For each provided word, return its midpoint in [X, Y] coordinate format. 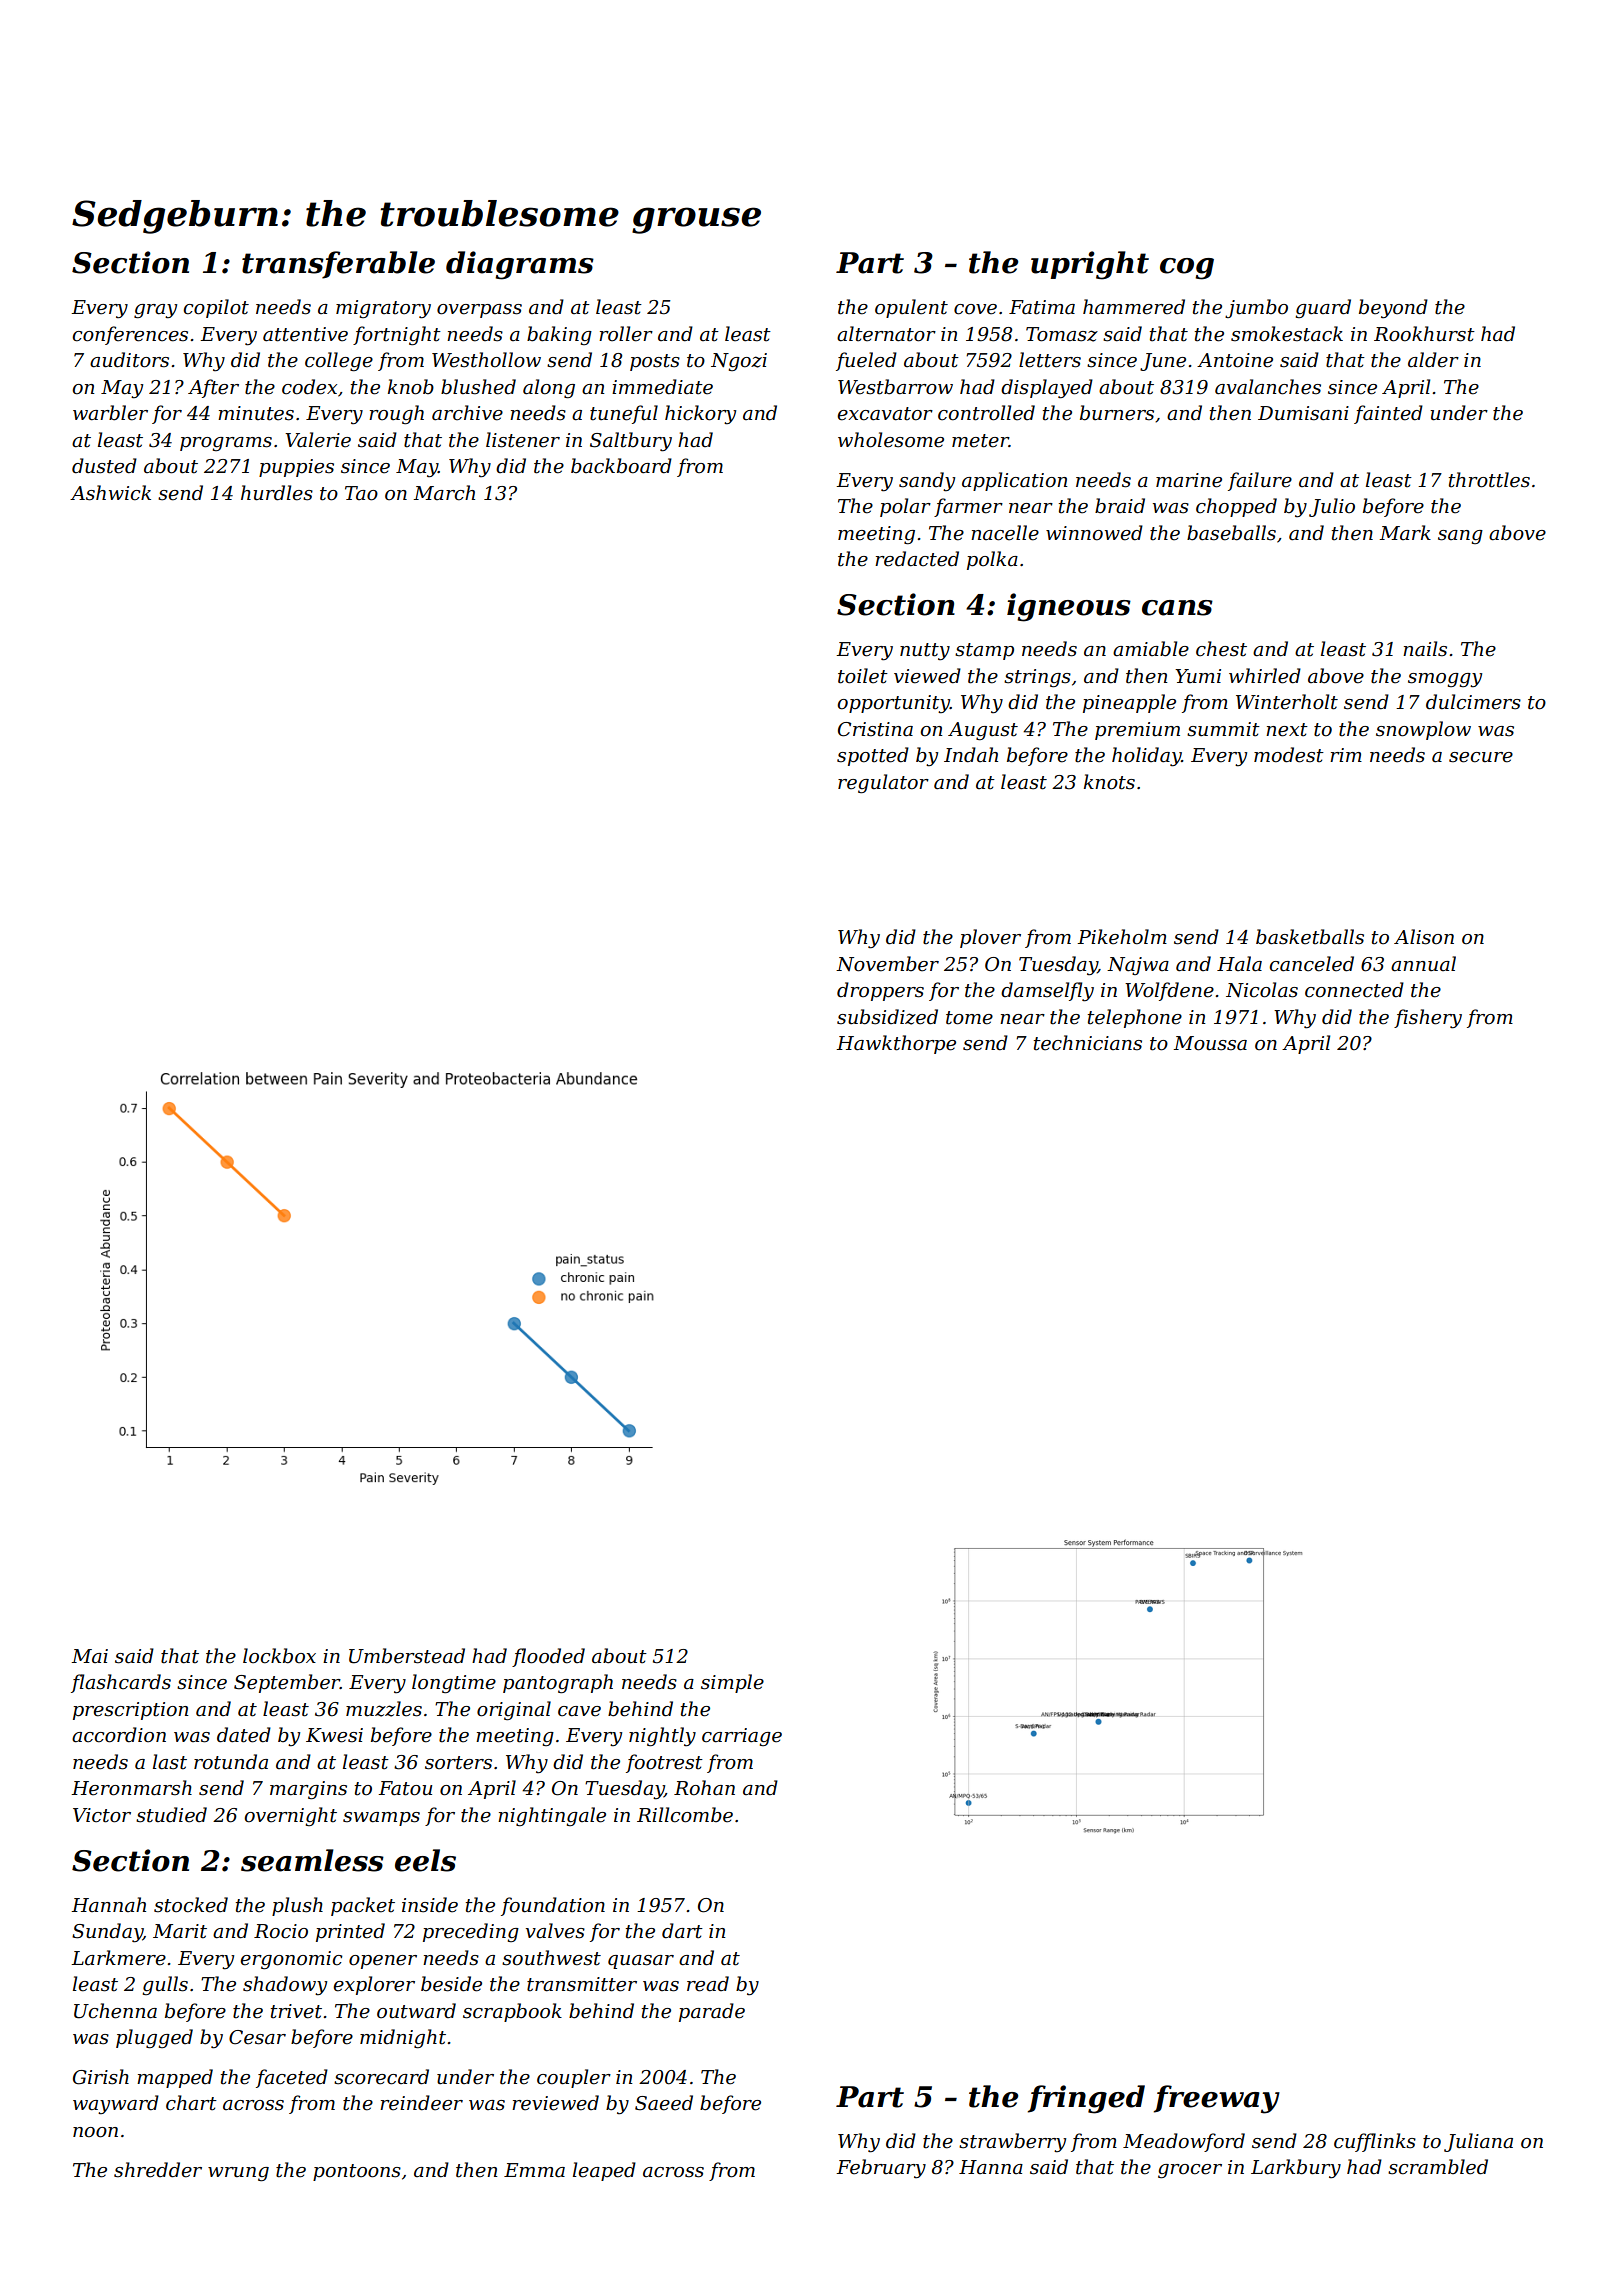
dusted [104, 466]
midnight [403, 2038]
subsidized [887, 1017]
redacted [917, 559]
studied [171, 1815]
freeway [1217, 2099]
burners [1117, 413]
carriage [742, 1737]
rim [1346, 755]
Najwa [1138, 966]
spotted [873, 756]
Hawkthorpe [896, 1044]
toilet [863, 676]
